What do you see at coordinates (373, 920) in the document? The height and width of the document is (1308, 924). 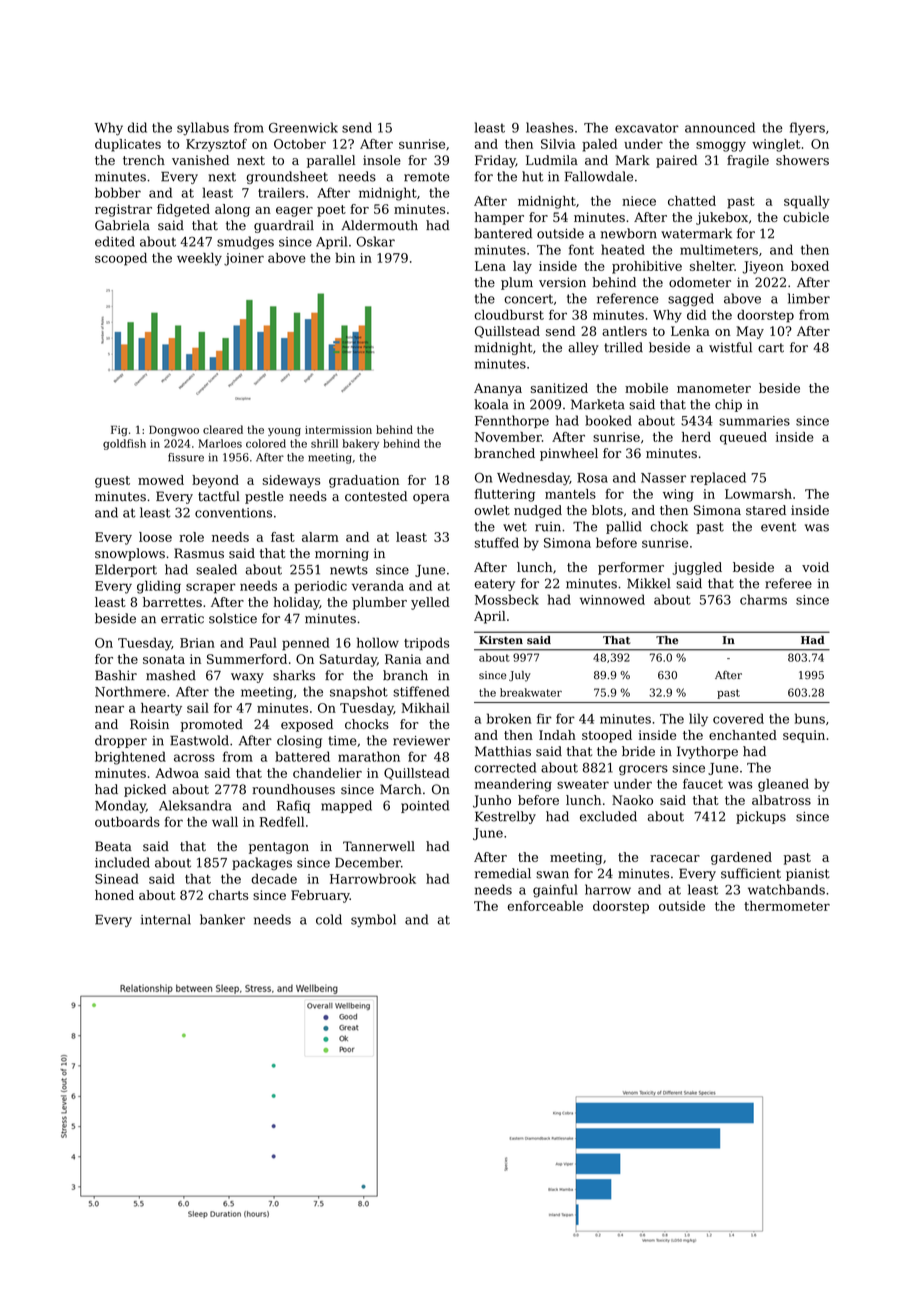 I see `symbol` at bounding box center [373, 920].
